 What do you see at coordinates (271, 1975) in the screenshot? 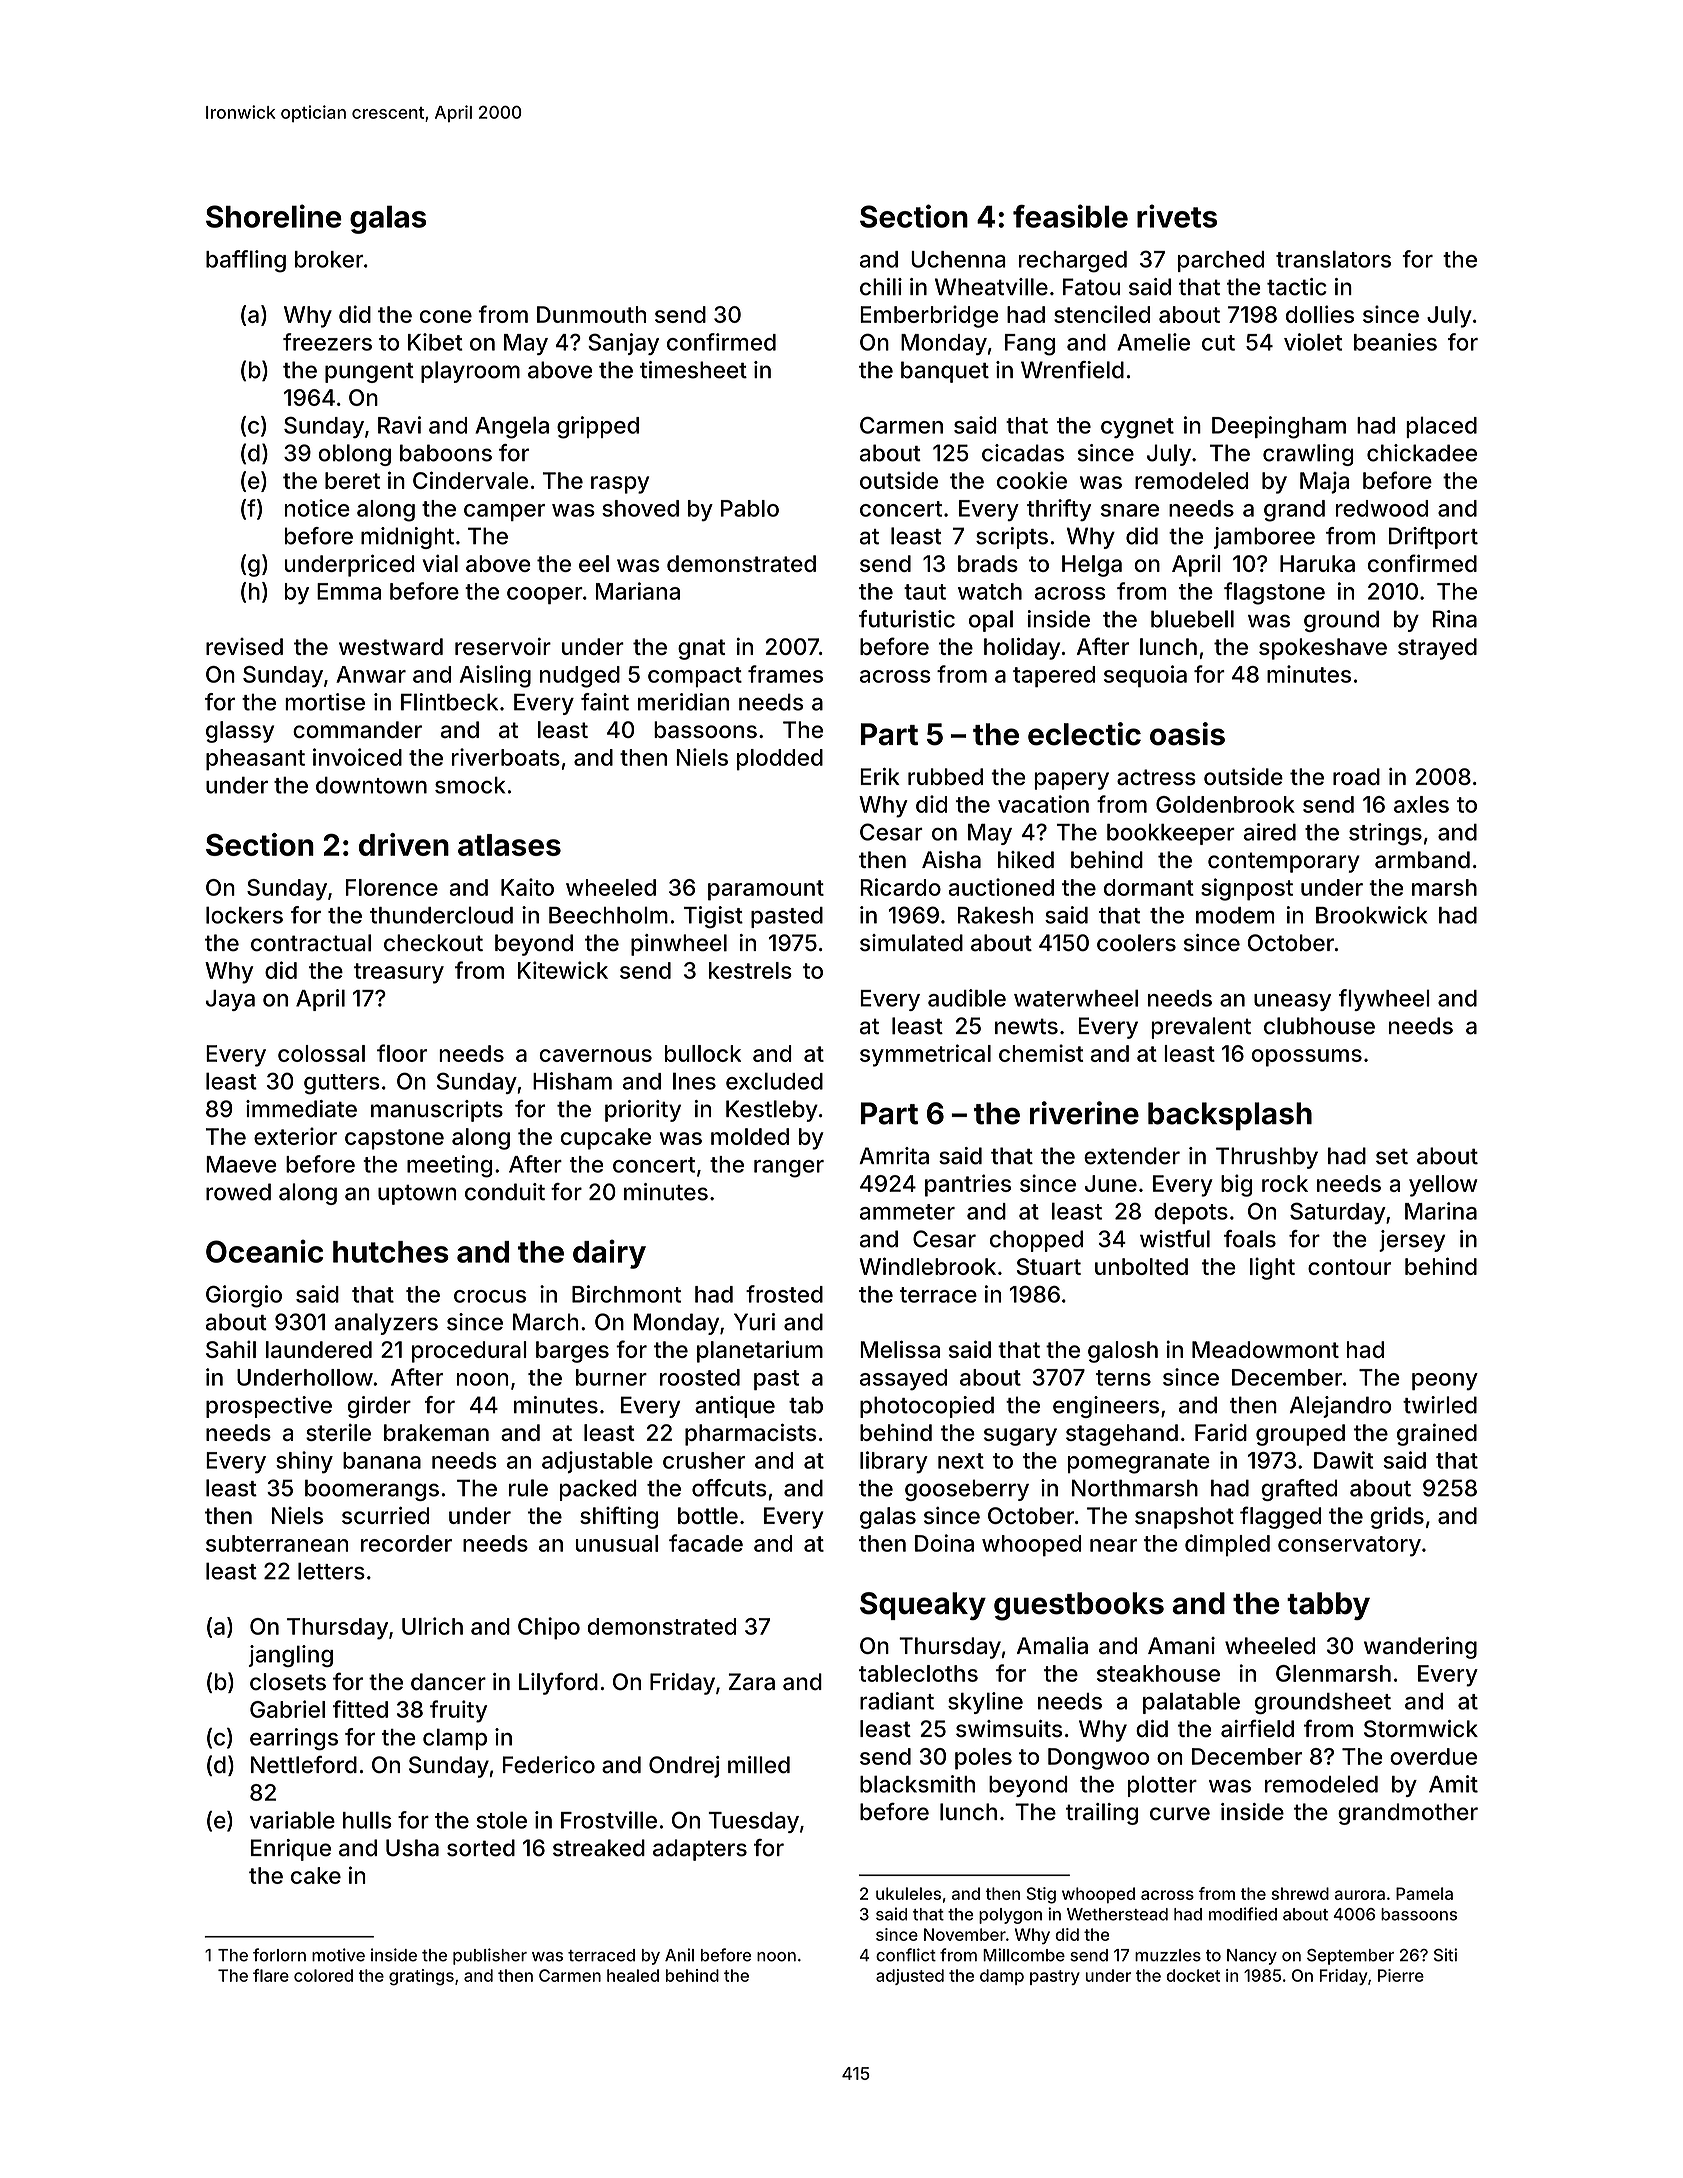
I see `flare` at bounding box center [271, 1975].
